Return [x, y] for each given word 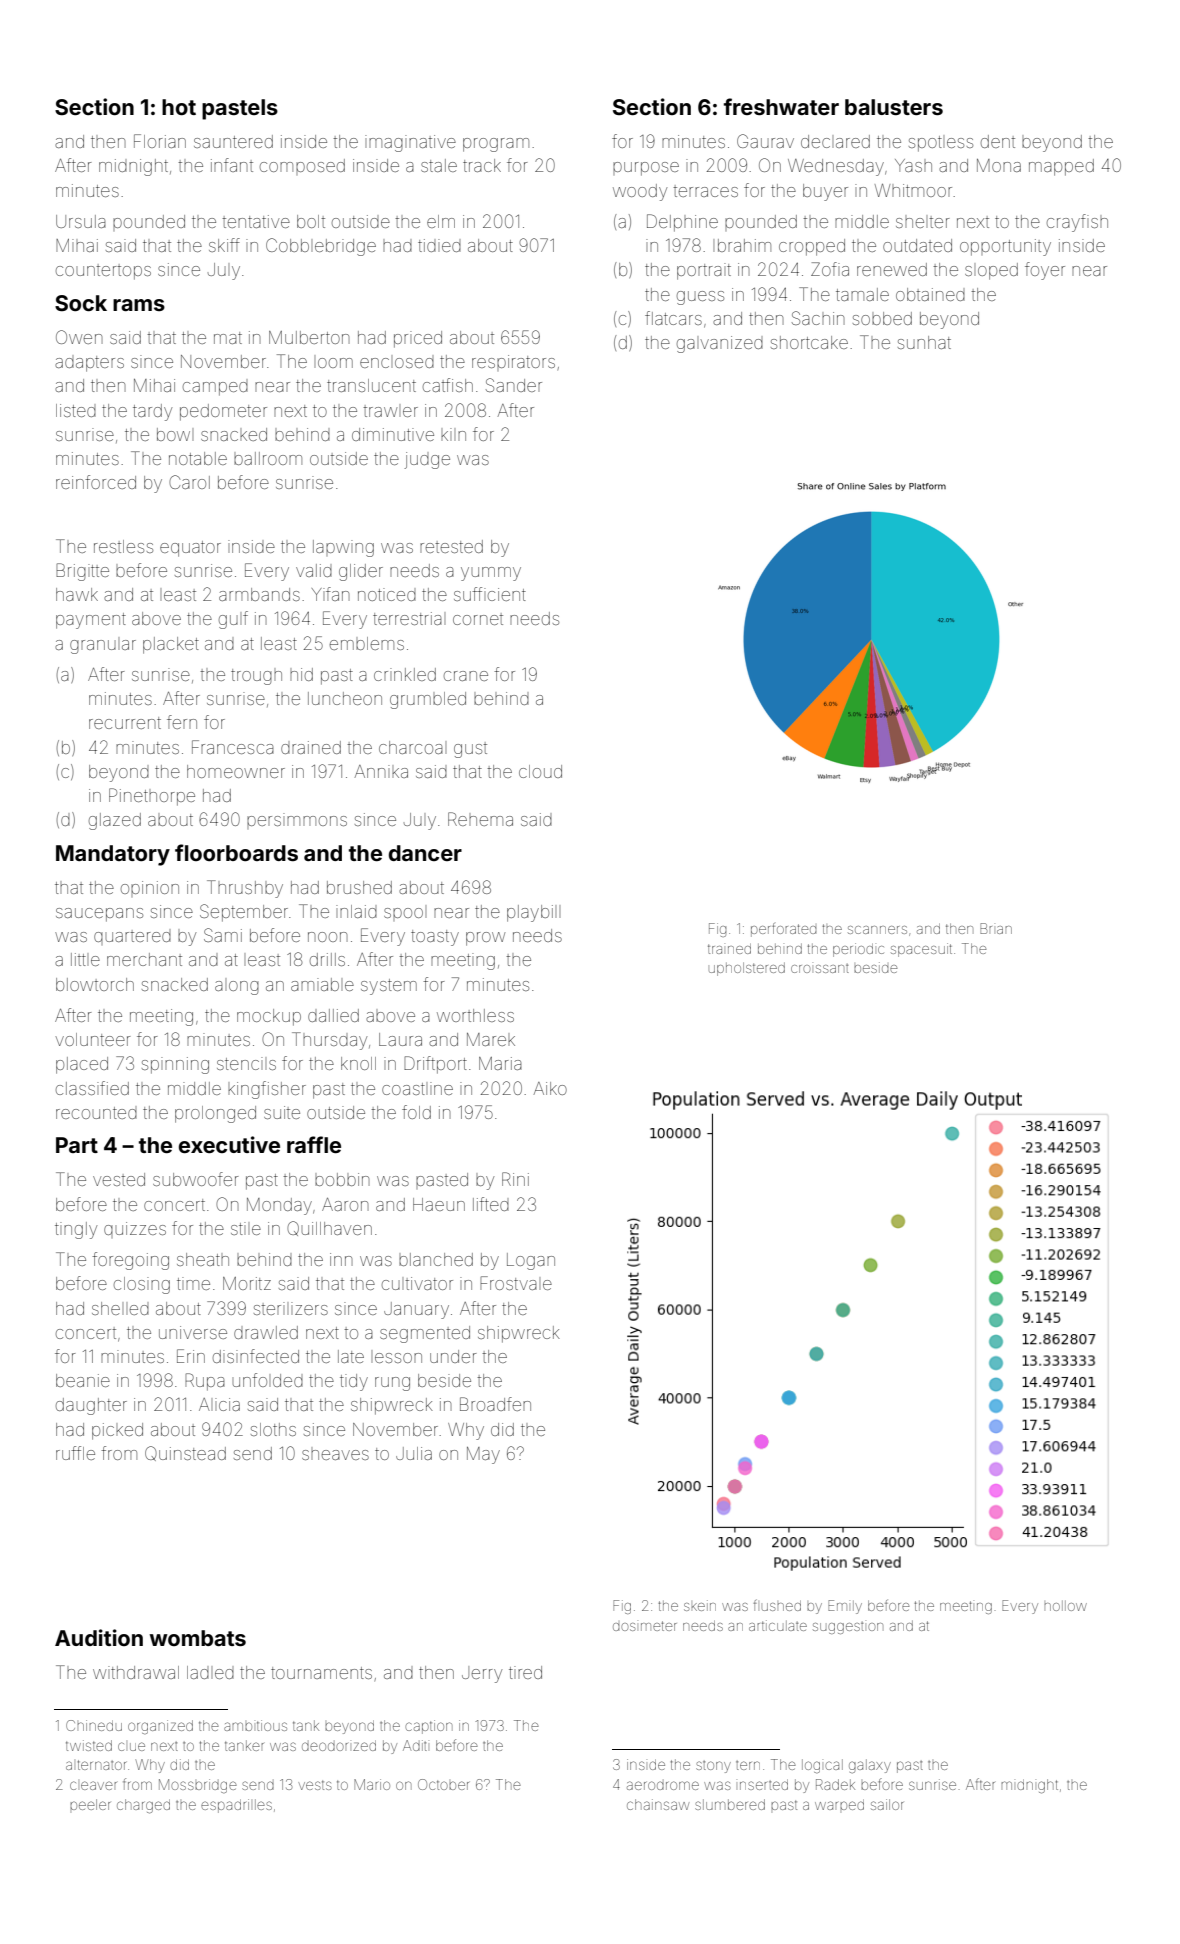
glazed [115, 821]
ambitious [255, 1725]
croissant [820, 968]
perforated [784, 930]
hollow [1065, 1606]
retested [451, 546]
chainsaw [658, 1804]
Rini [515, 1179]
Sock [81, 303]
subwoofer [196, 1179]
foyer [1045, 271]
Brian [996, 928]
